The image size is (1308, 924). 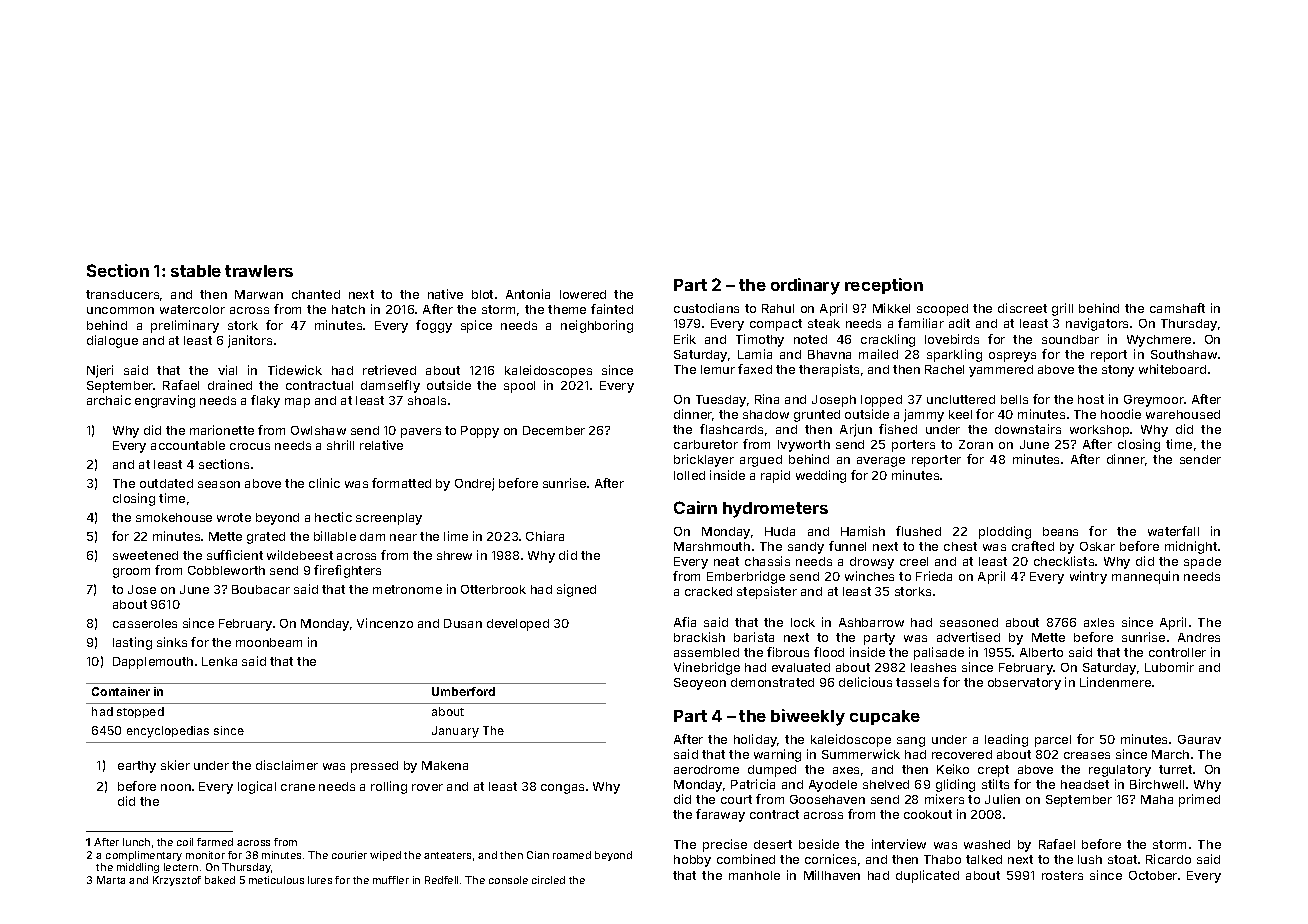 What do you see at coordinates (754, 875) in the document?
I see `manhole` at bounding box center [754, 875].
